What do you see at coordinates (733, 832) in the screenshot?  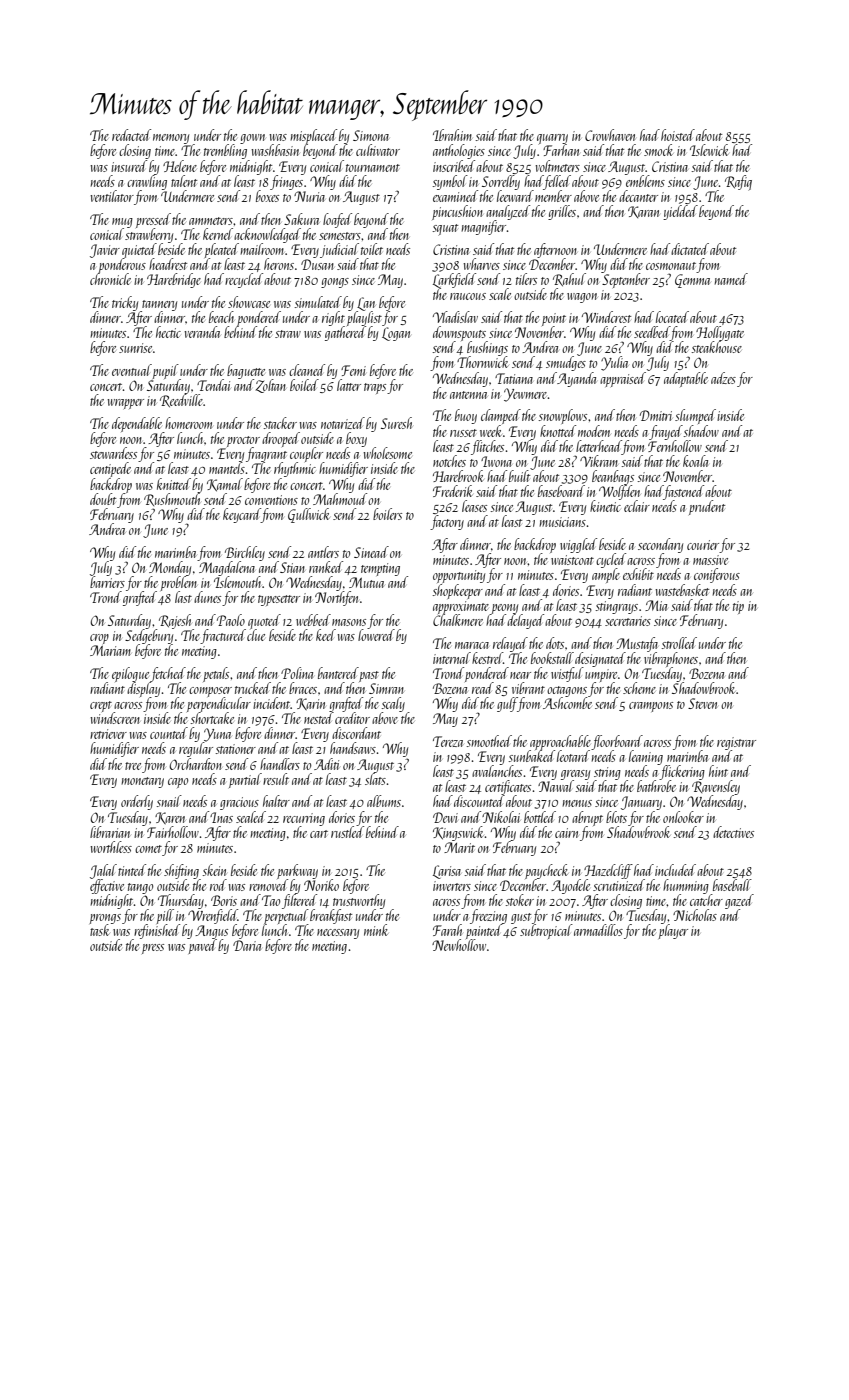 I see `detectives` at bounding box center [733, 832].
